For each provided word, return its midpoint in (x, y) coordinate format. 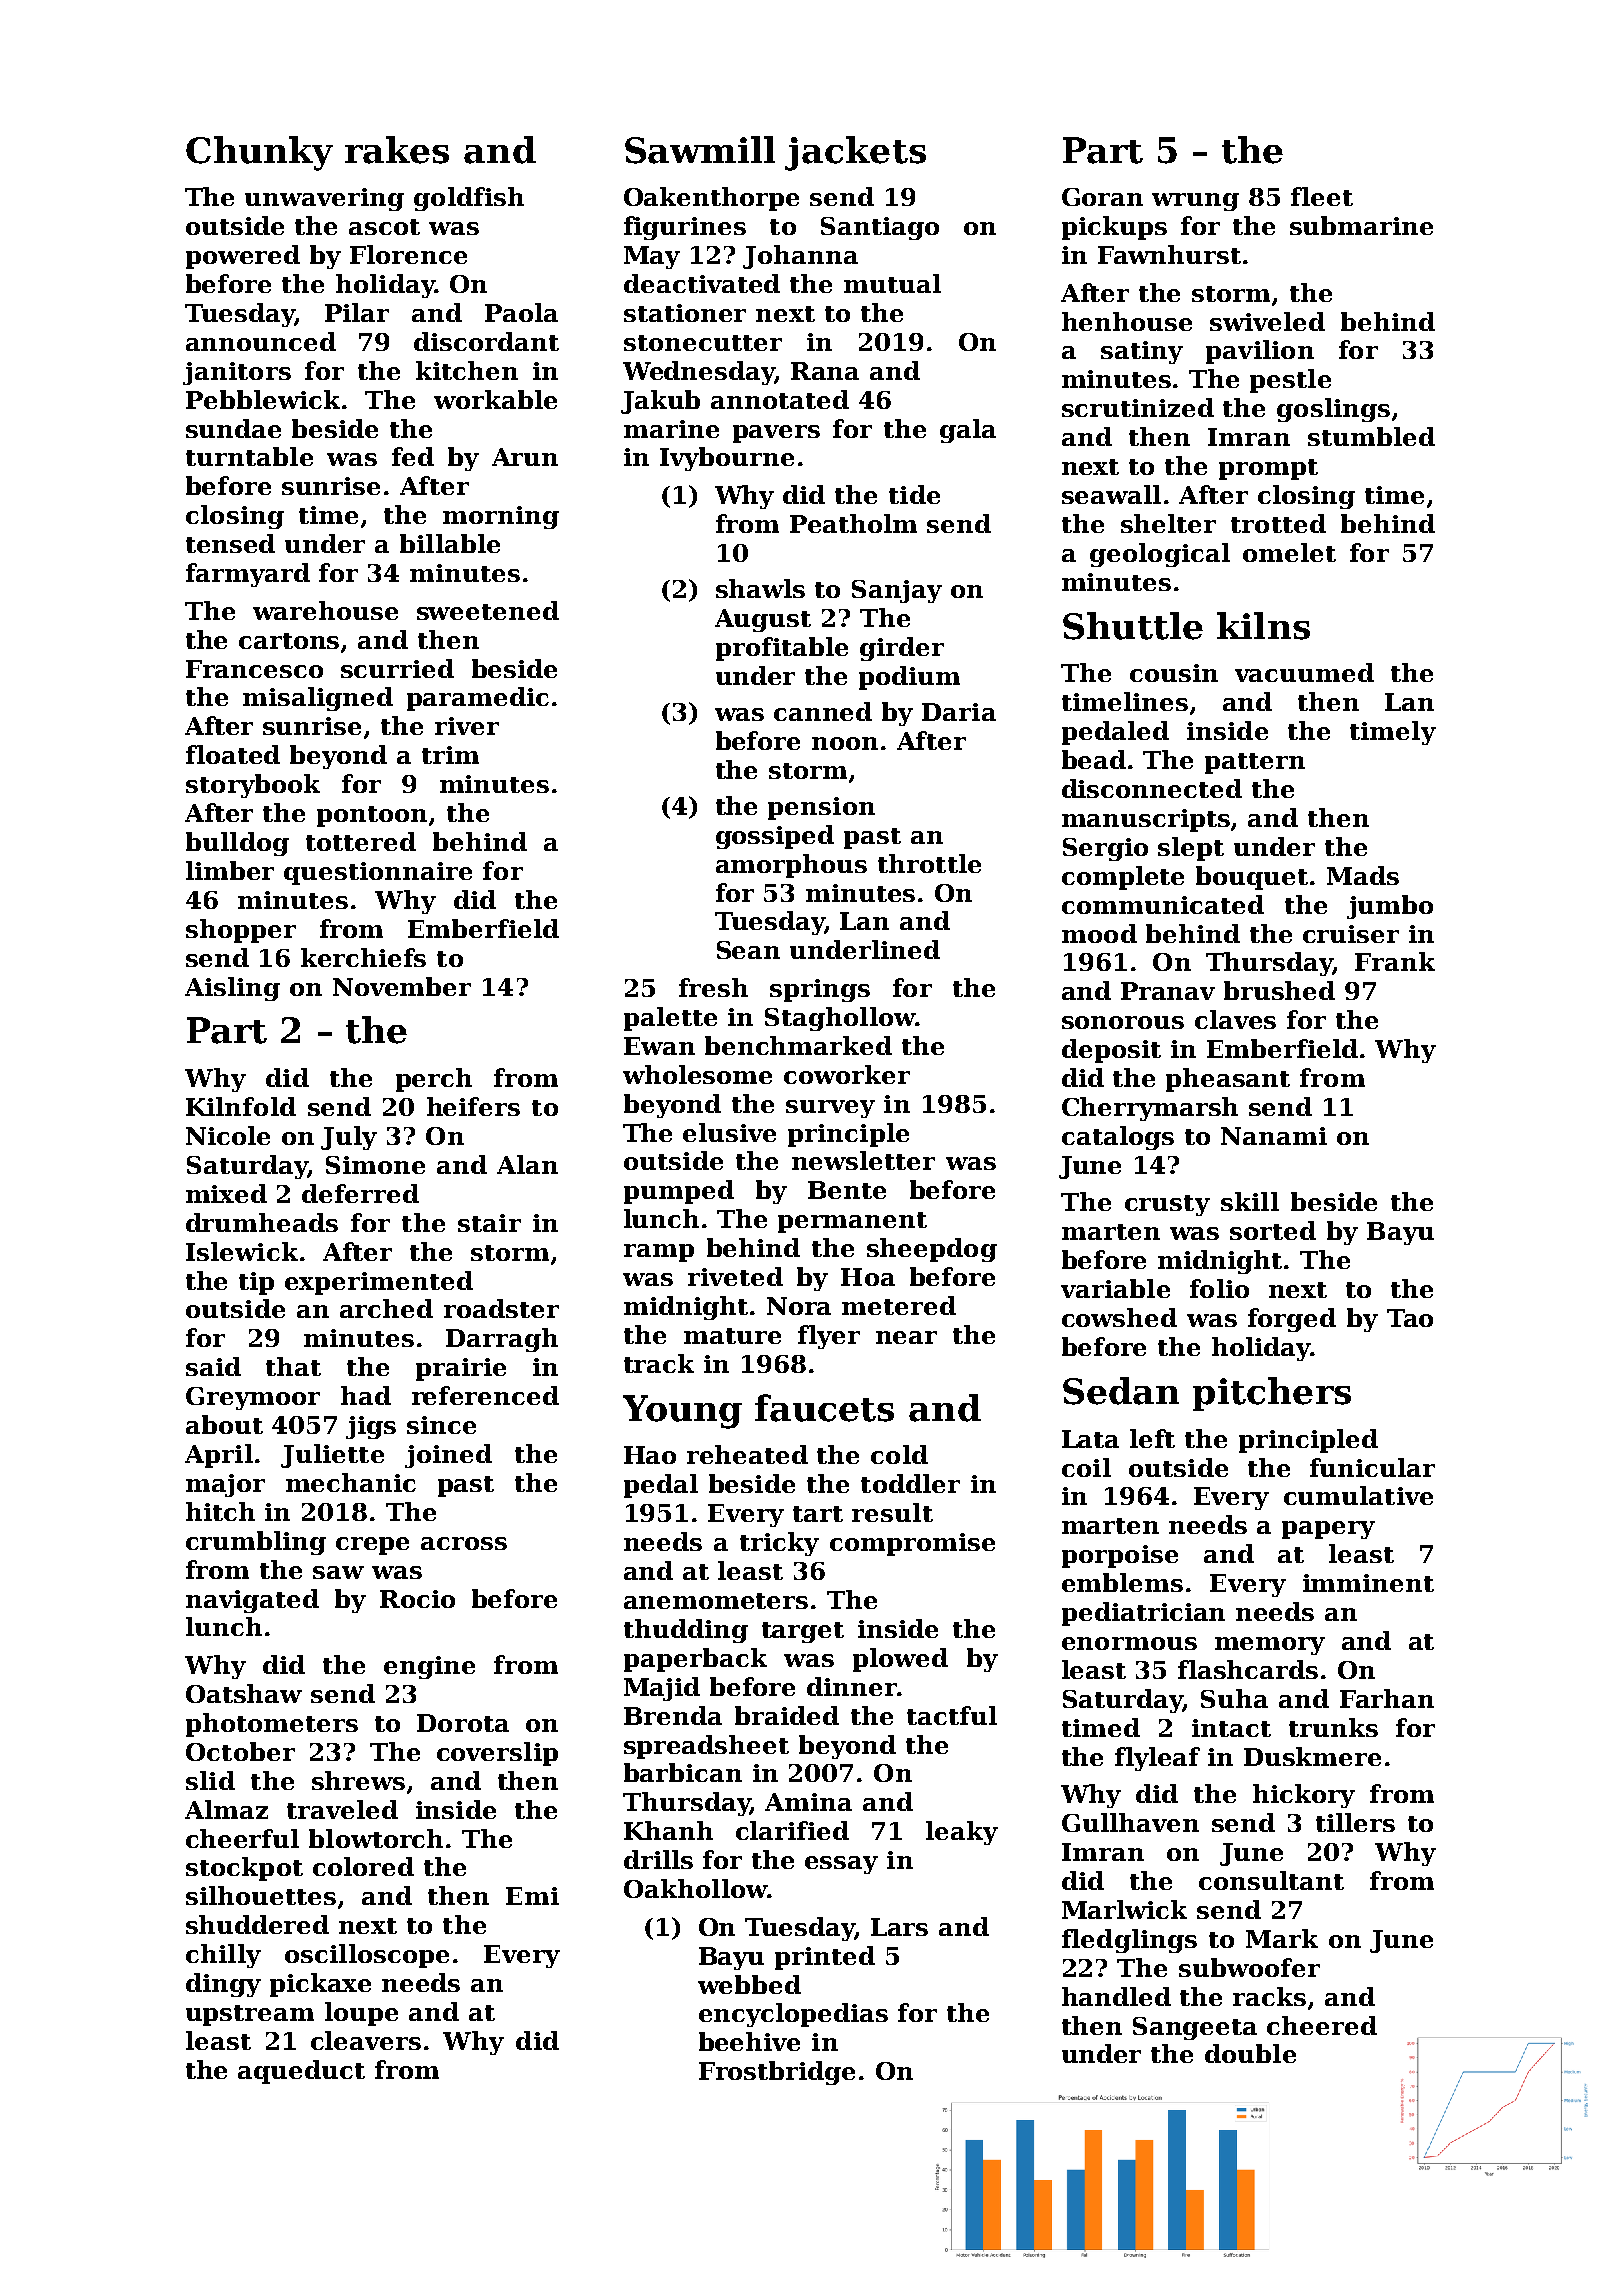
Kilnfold (241, 1106)
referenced (485, 1395)
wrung (1195, 202)
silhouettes (261, 1895)
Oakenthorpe (711, 199)
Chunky (259, 153)
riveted (735, 1276)
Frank (1395, 961)
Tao (1410, 1318)
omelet (1289, 552)
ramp (659, 1253)
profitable (782, 649)
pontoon (372, 816)
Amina (808, 1802)
